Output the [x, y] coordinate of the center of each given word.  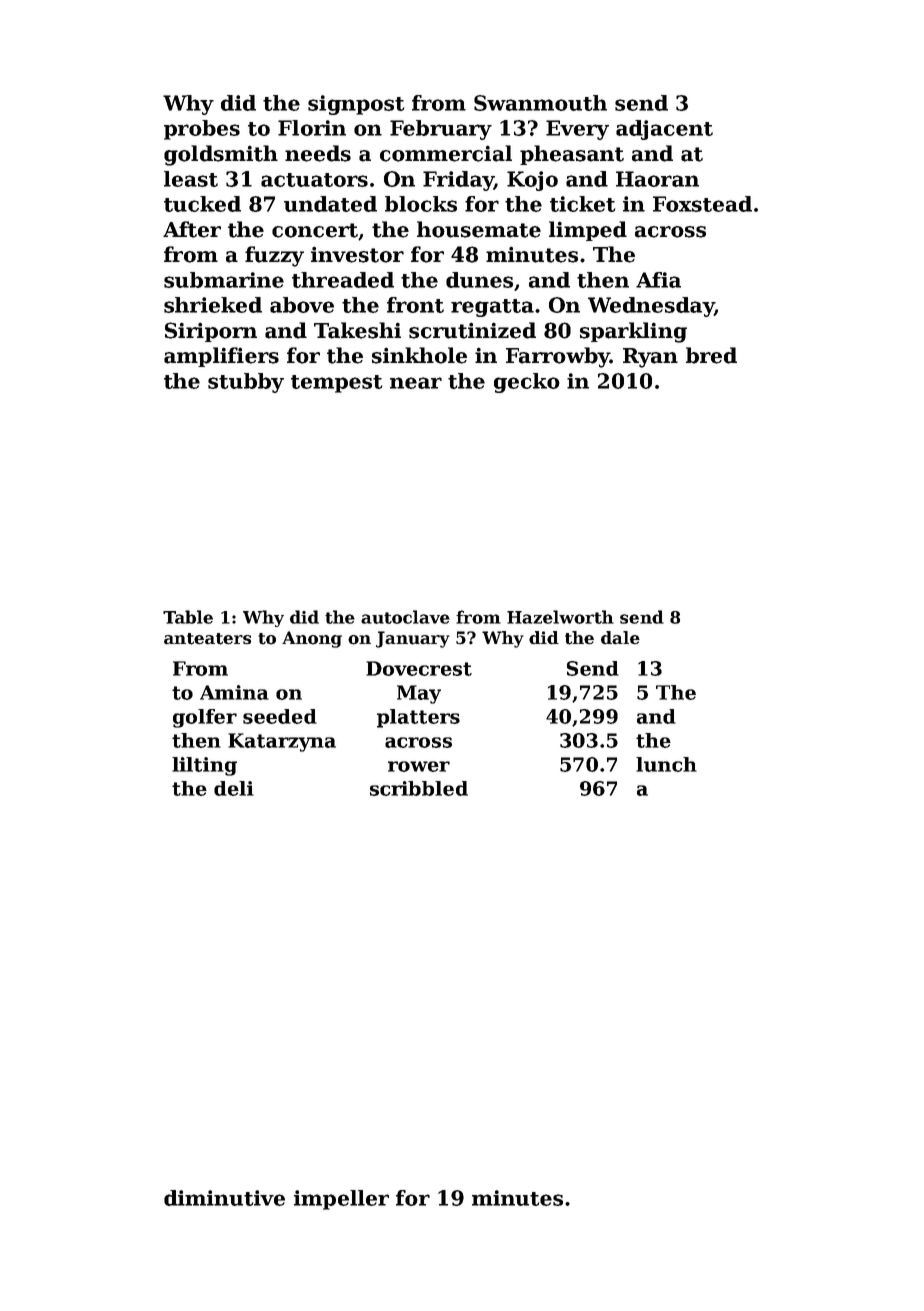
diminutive [224, 1198]
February [441, 130]
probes [202, 130]
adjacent [664, 130]
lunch [666, 764]
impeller [341, 1200]
